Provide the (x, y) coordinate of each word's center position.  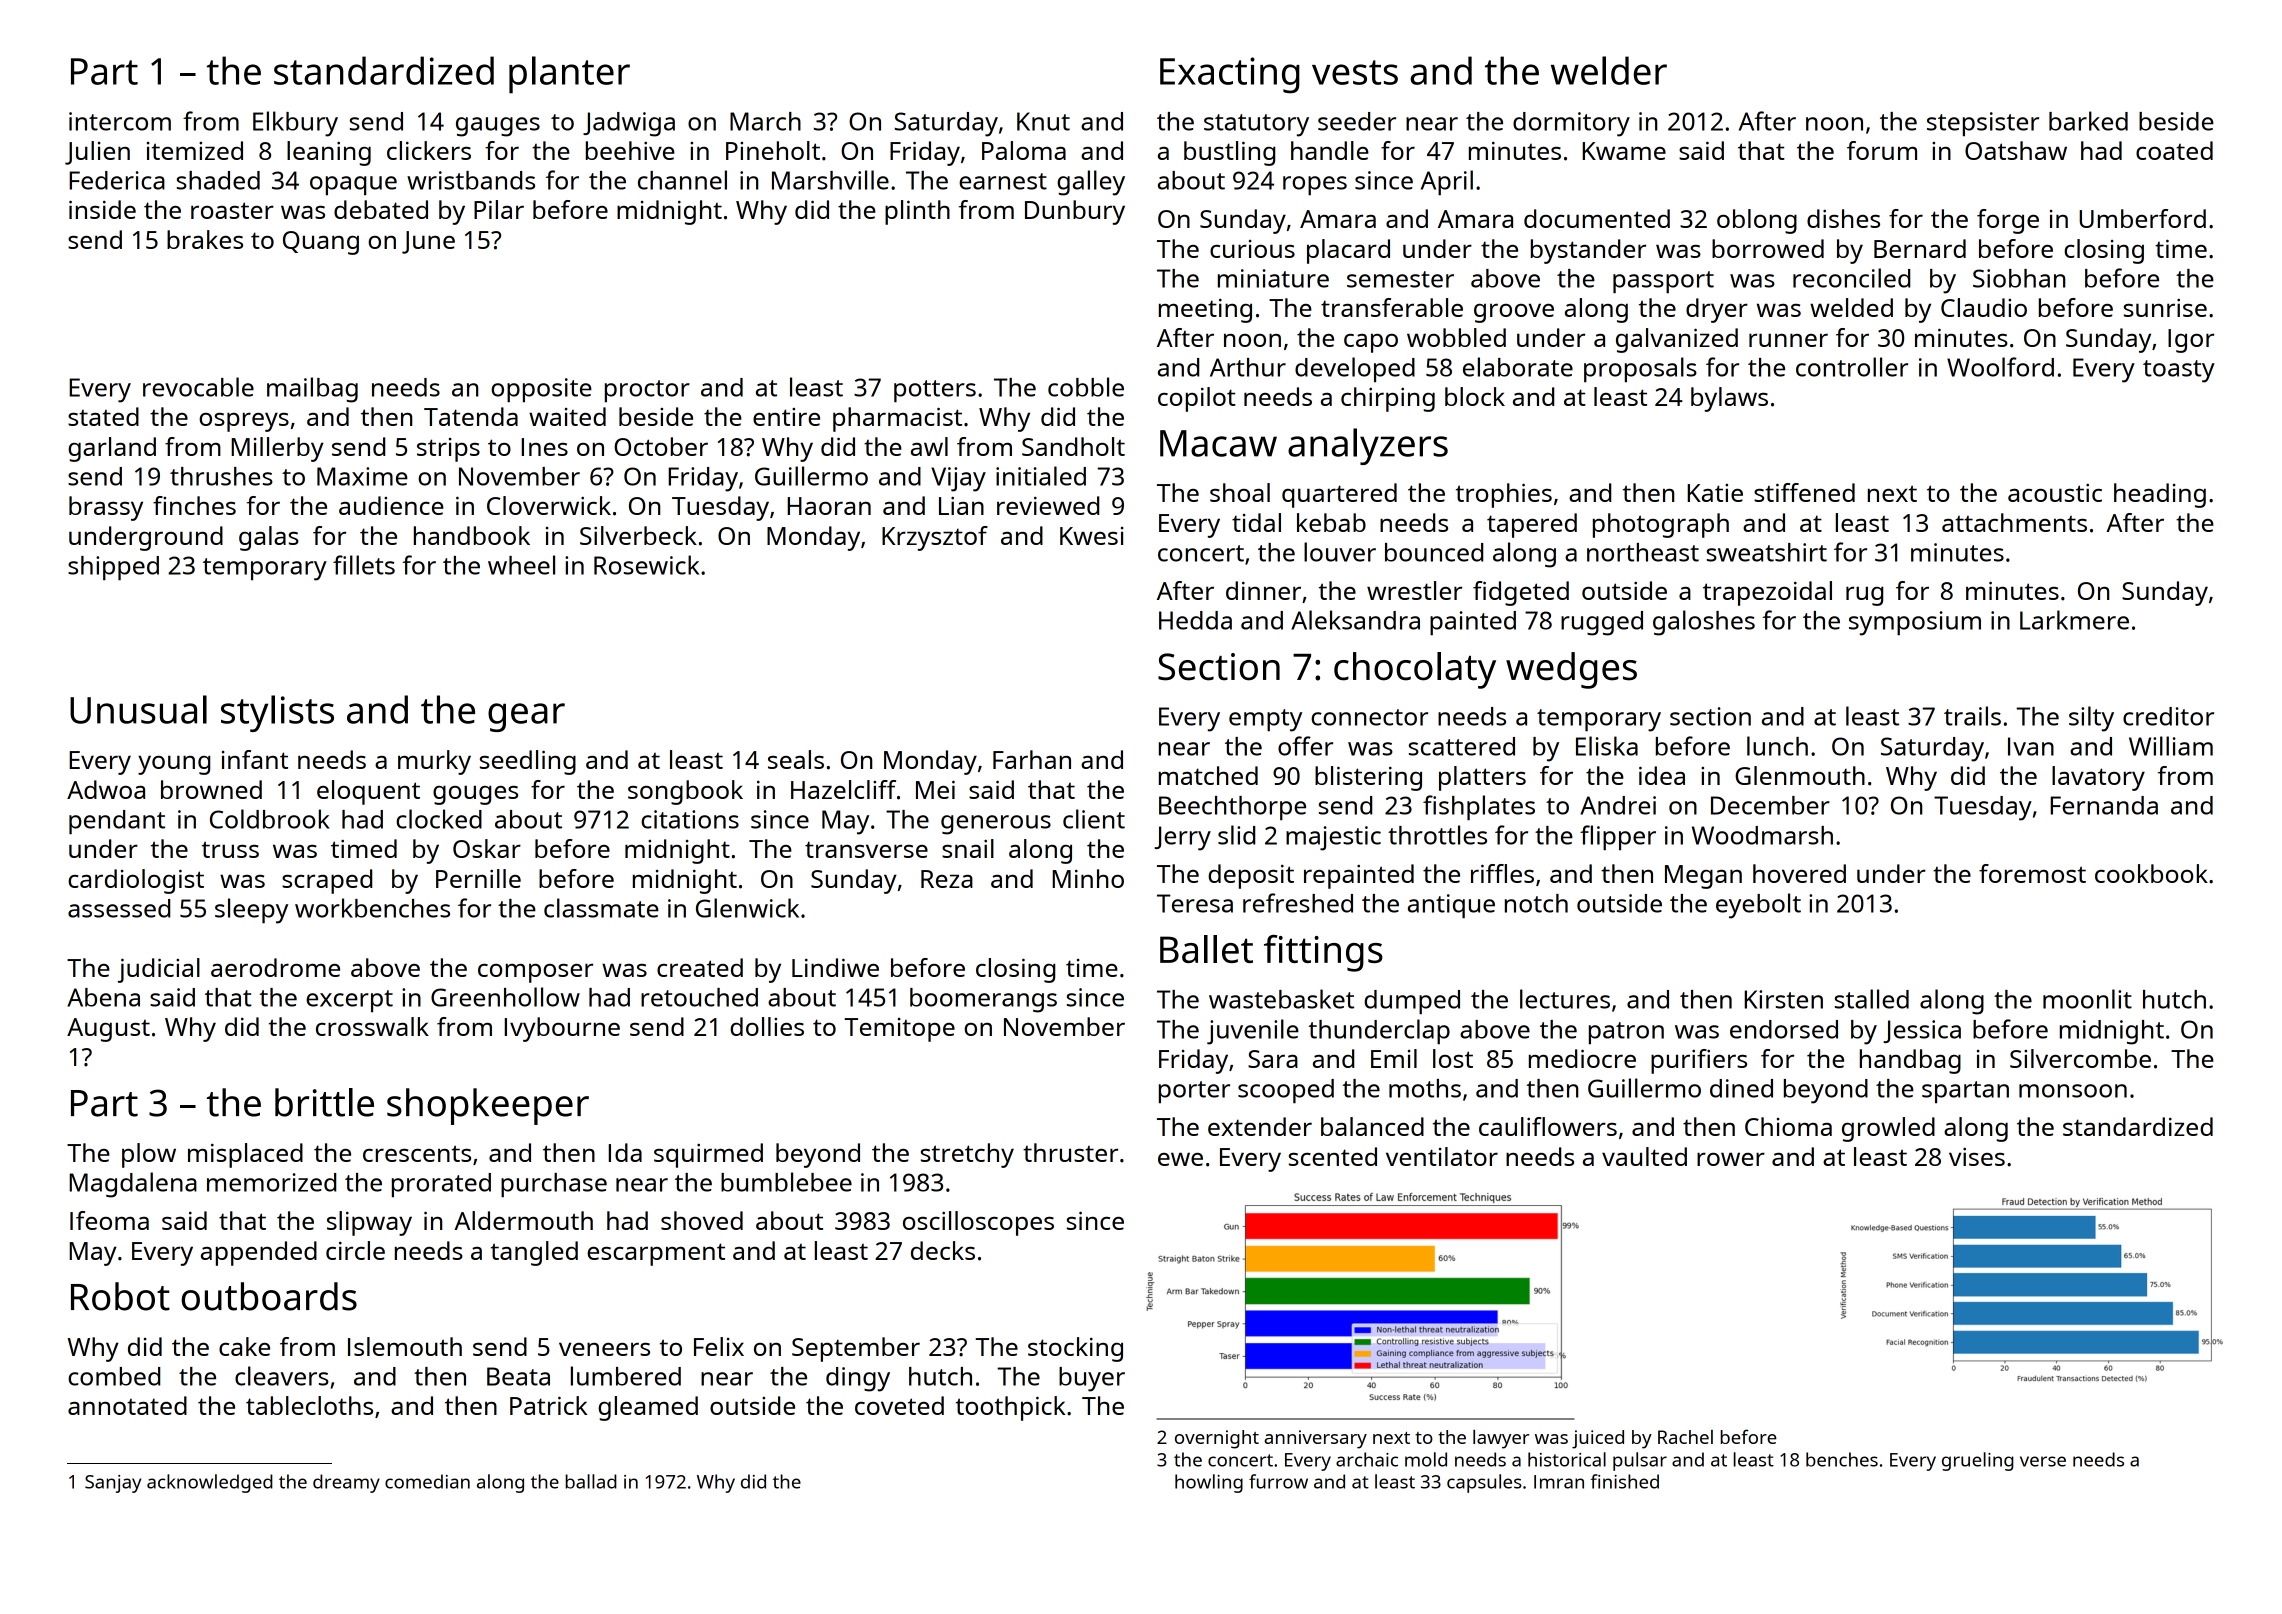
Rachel (1685, 1437)
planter (569, 75)
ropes (1315, 186)
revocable (198, 387)
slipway (369, 1223)
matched (1208, 775)
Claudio (1984, 307)
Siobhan (2019, 278)
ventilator (1442, 1156)
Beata (518, 1376)
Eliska (1607, 746)
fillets (364, 565)
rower (1731, 1159)
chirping (1388, 399)
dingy (858, 1379)
